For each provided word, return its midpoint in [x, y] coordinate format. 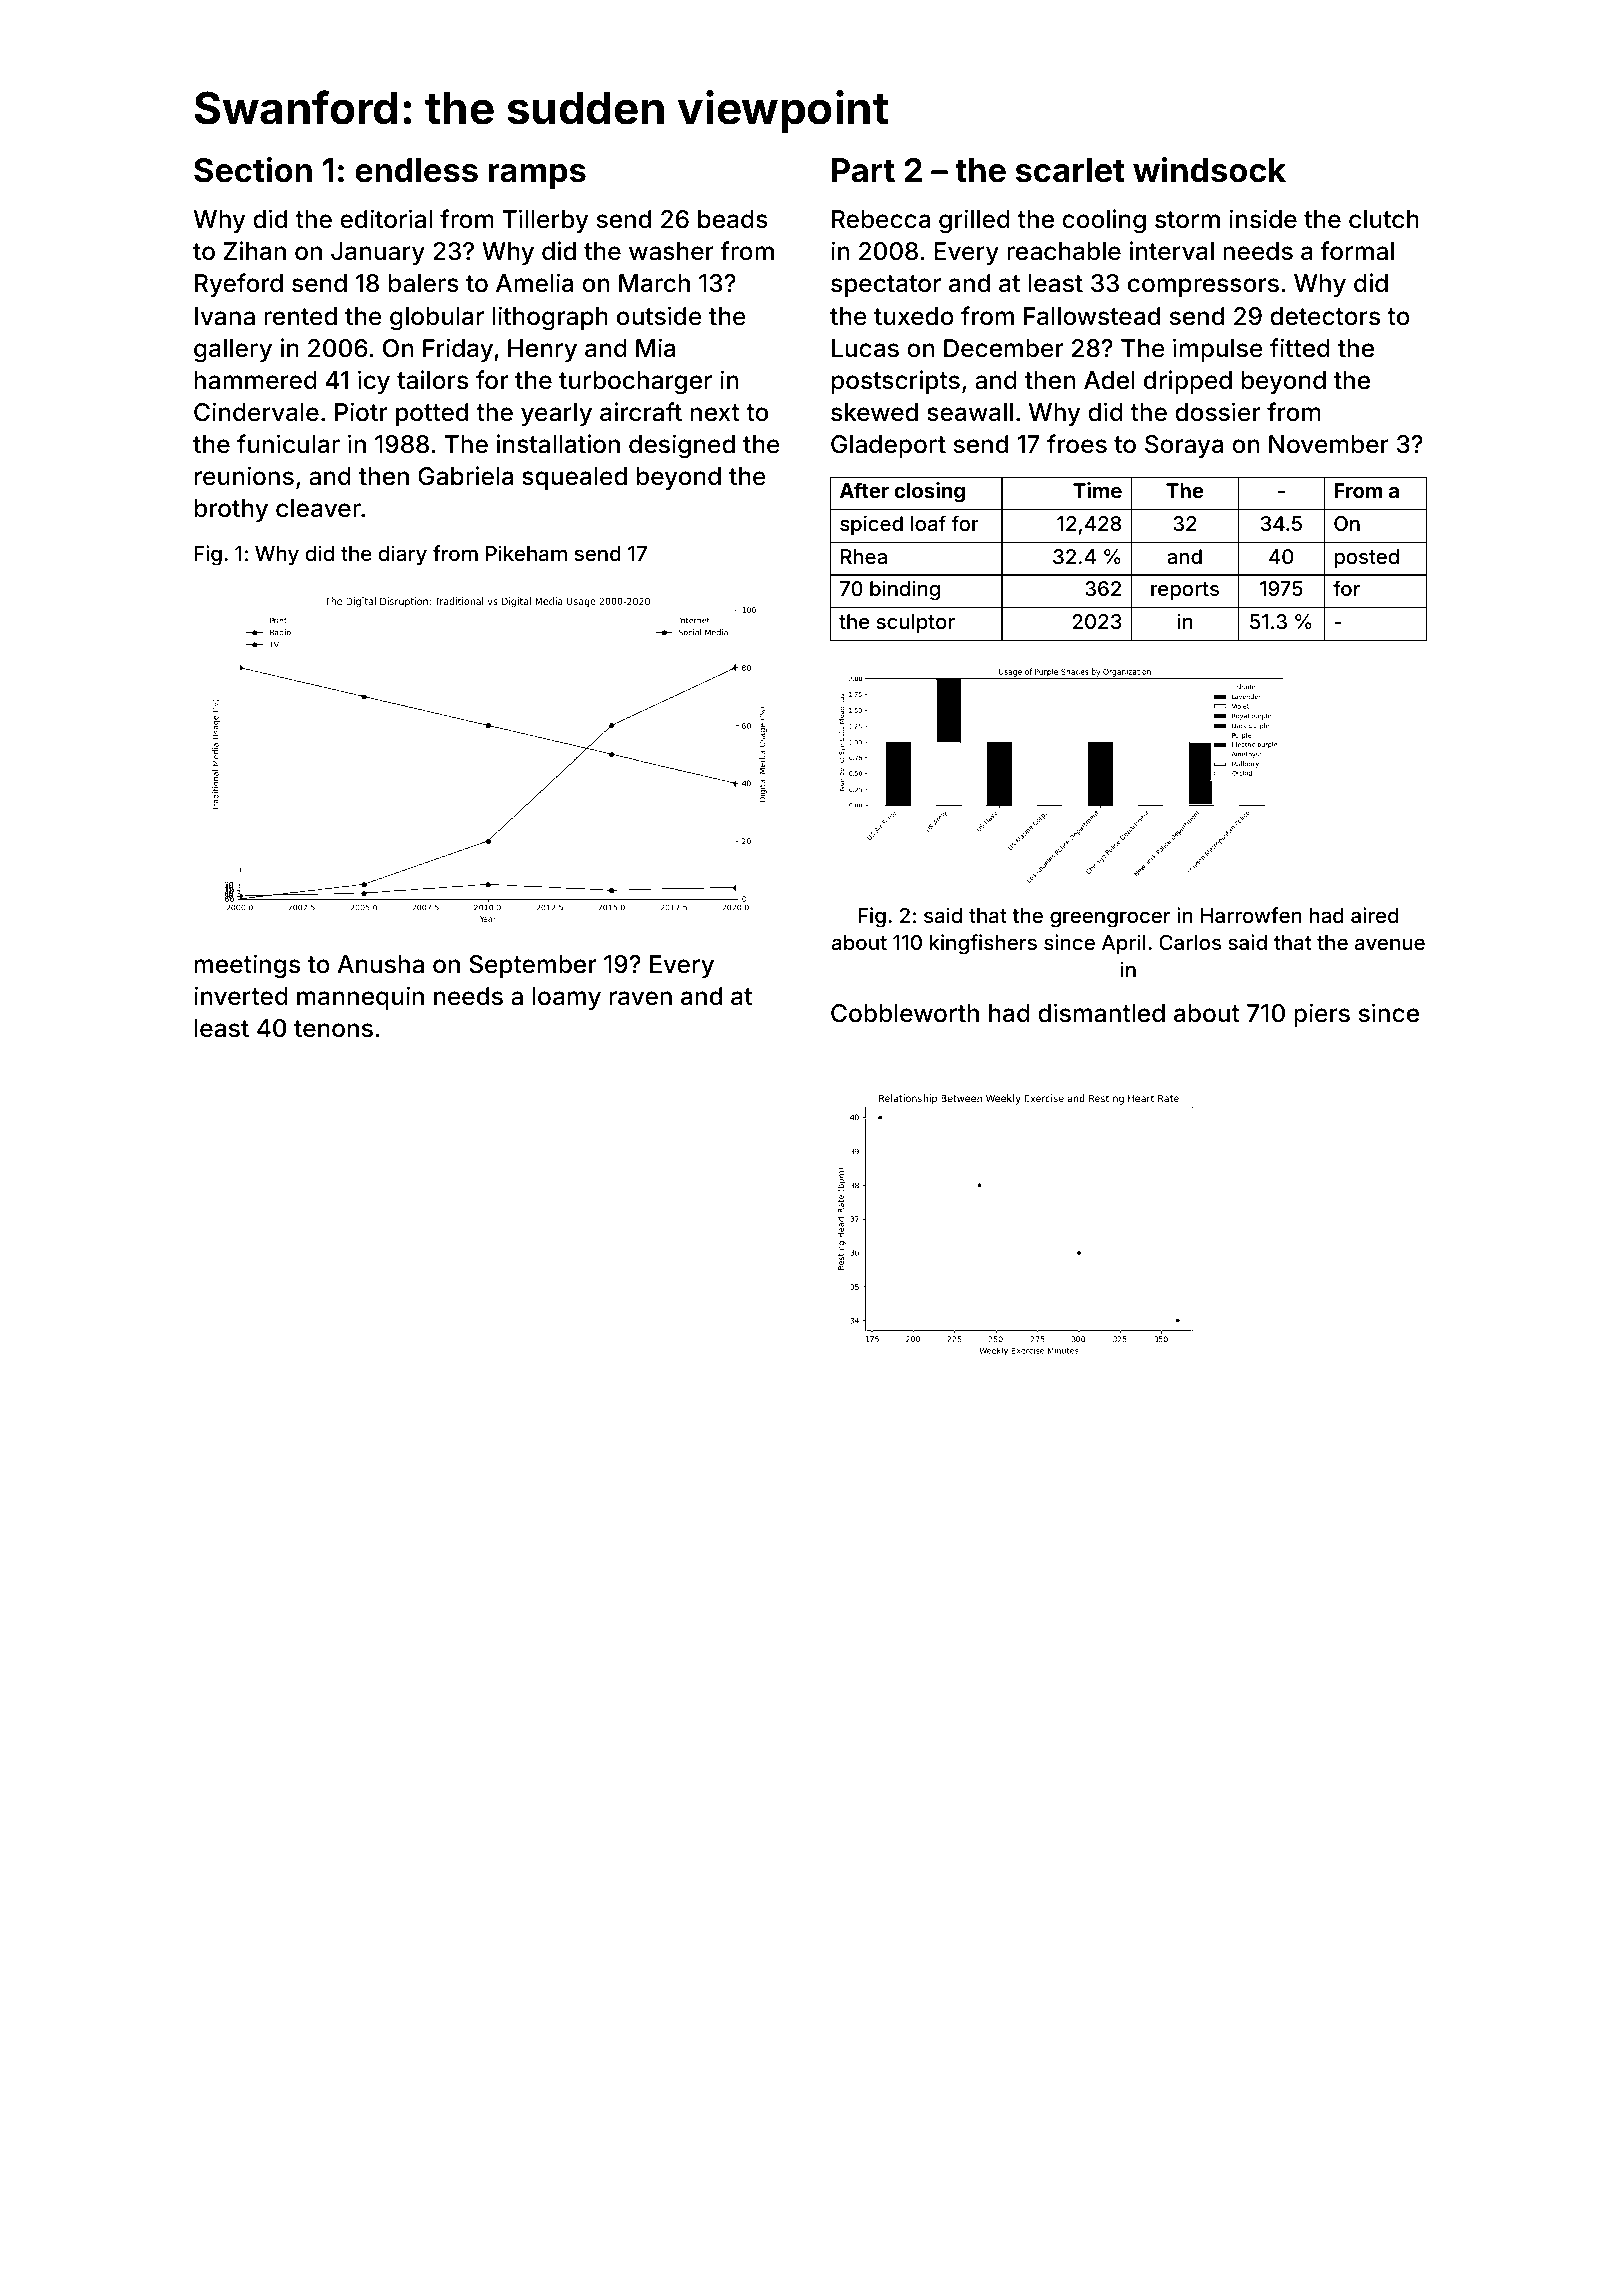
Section [253, 170]
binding [905, 590]
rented [300, 316]
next [715, 413]
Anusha [381, 964]
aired [1374, 915]
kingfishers [983, 944]
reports [1185, 591]
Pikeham [526, 553]
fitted [1300, 348]
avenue [1390, 944]
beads [733, 219]
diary [402, 555]
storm [1187, 220]
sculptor [916, 623]
